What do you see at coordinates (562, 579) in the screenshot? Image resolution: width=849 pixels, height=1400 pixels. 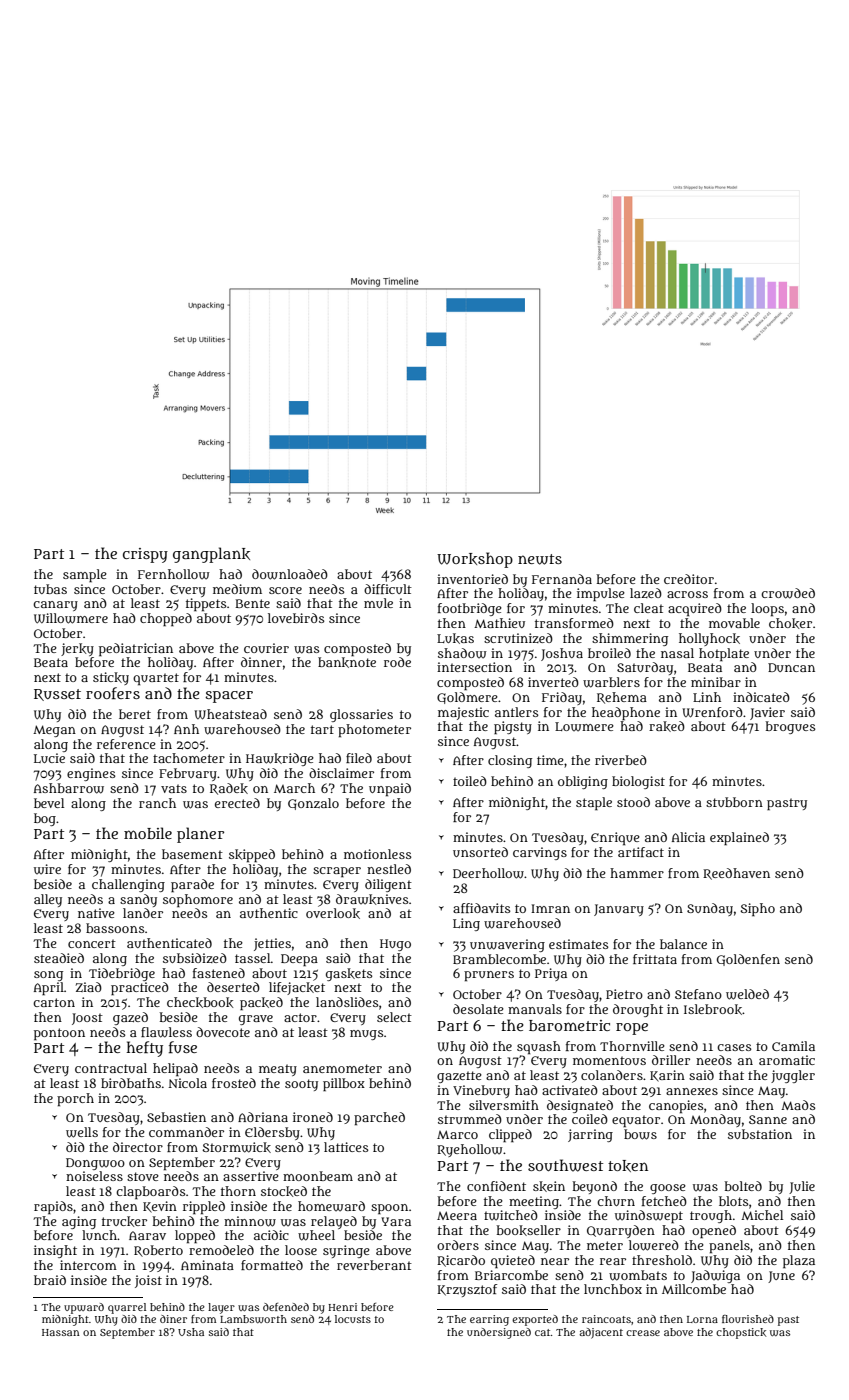 I see `Fernanda` at bounding box center [562, 579].
